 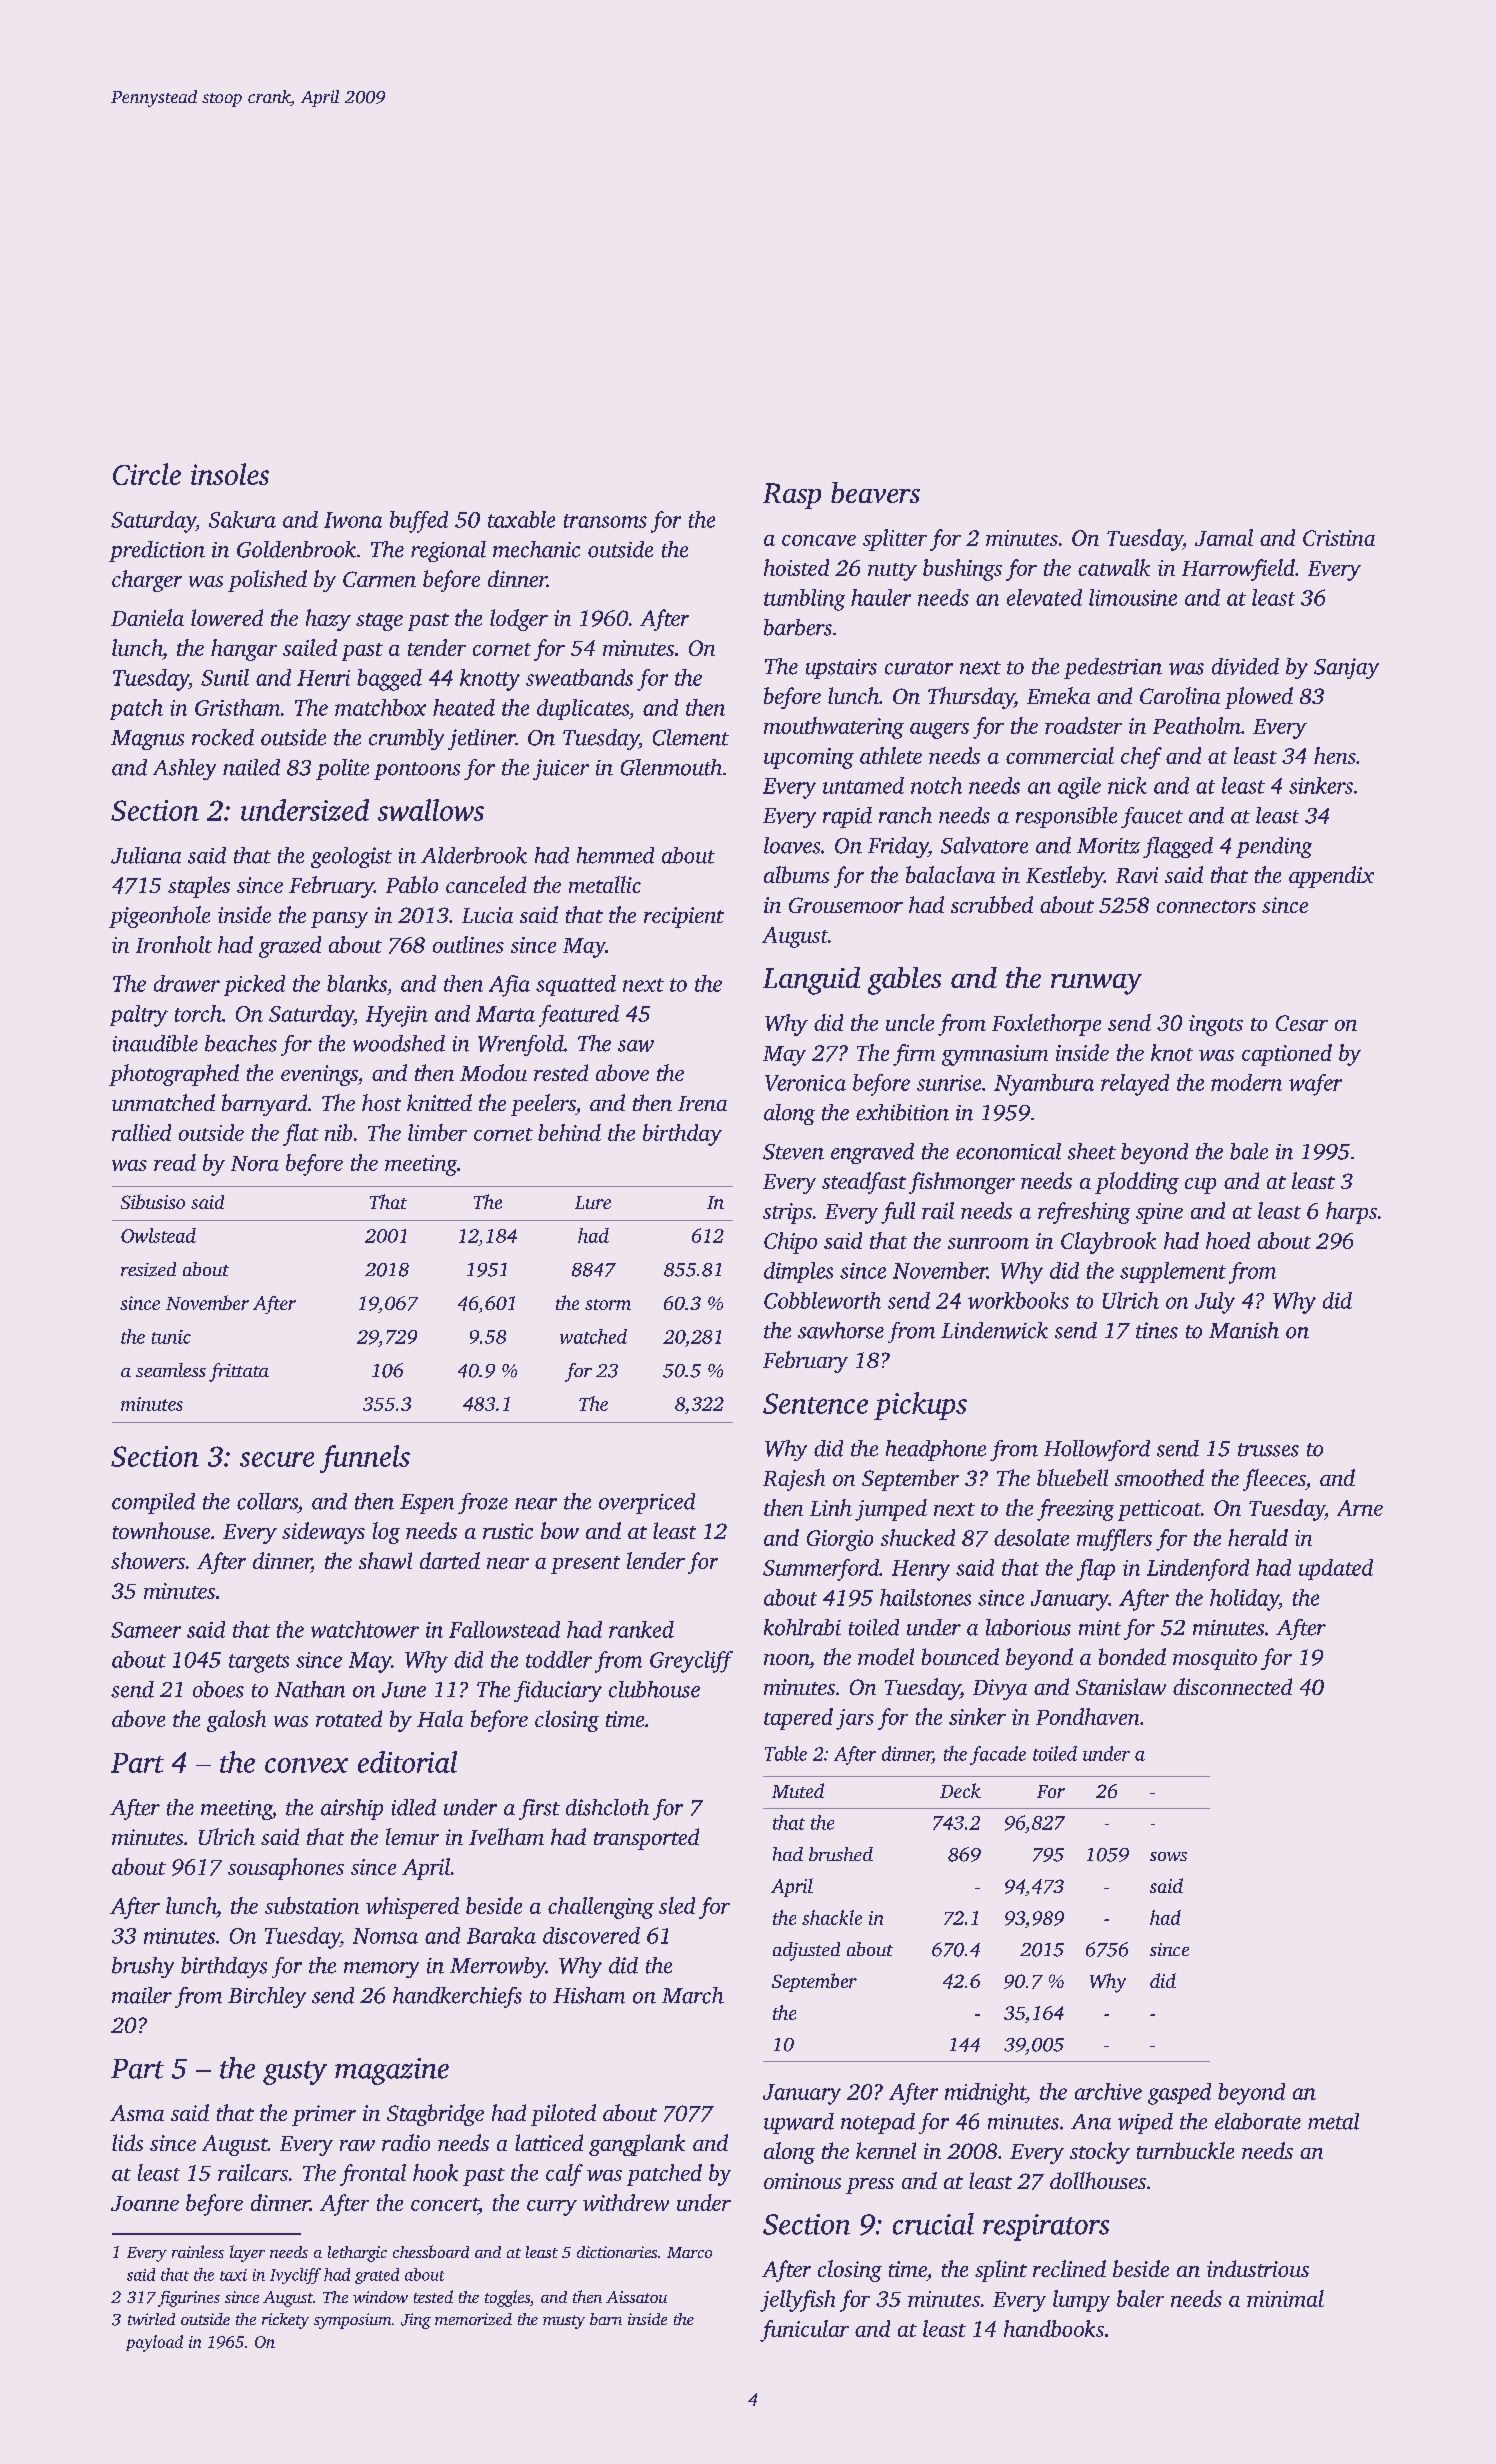 I want to click on memorized, so click(x=473, y=2319).
